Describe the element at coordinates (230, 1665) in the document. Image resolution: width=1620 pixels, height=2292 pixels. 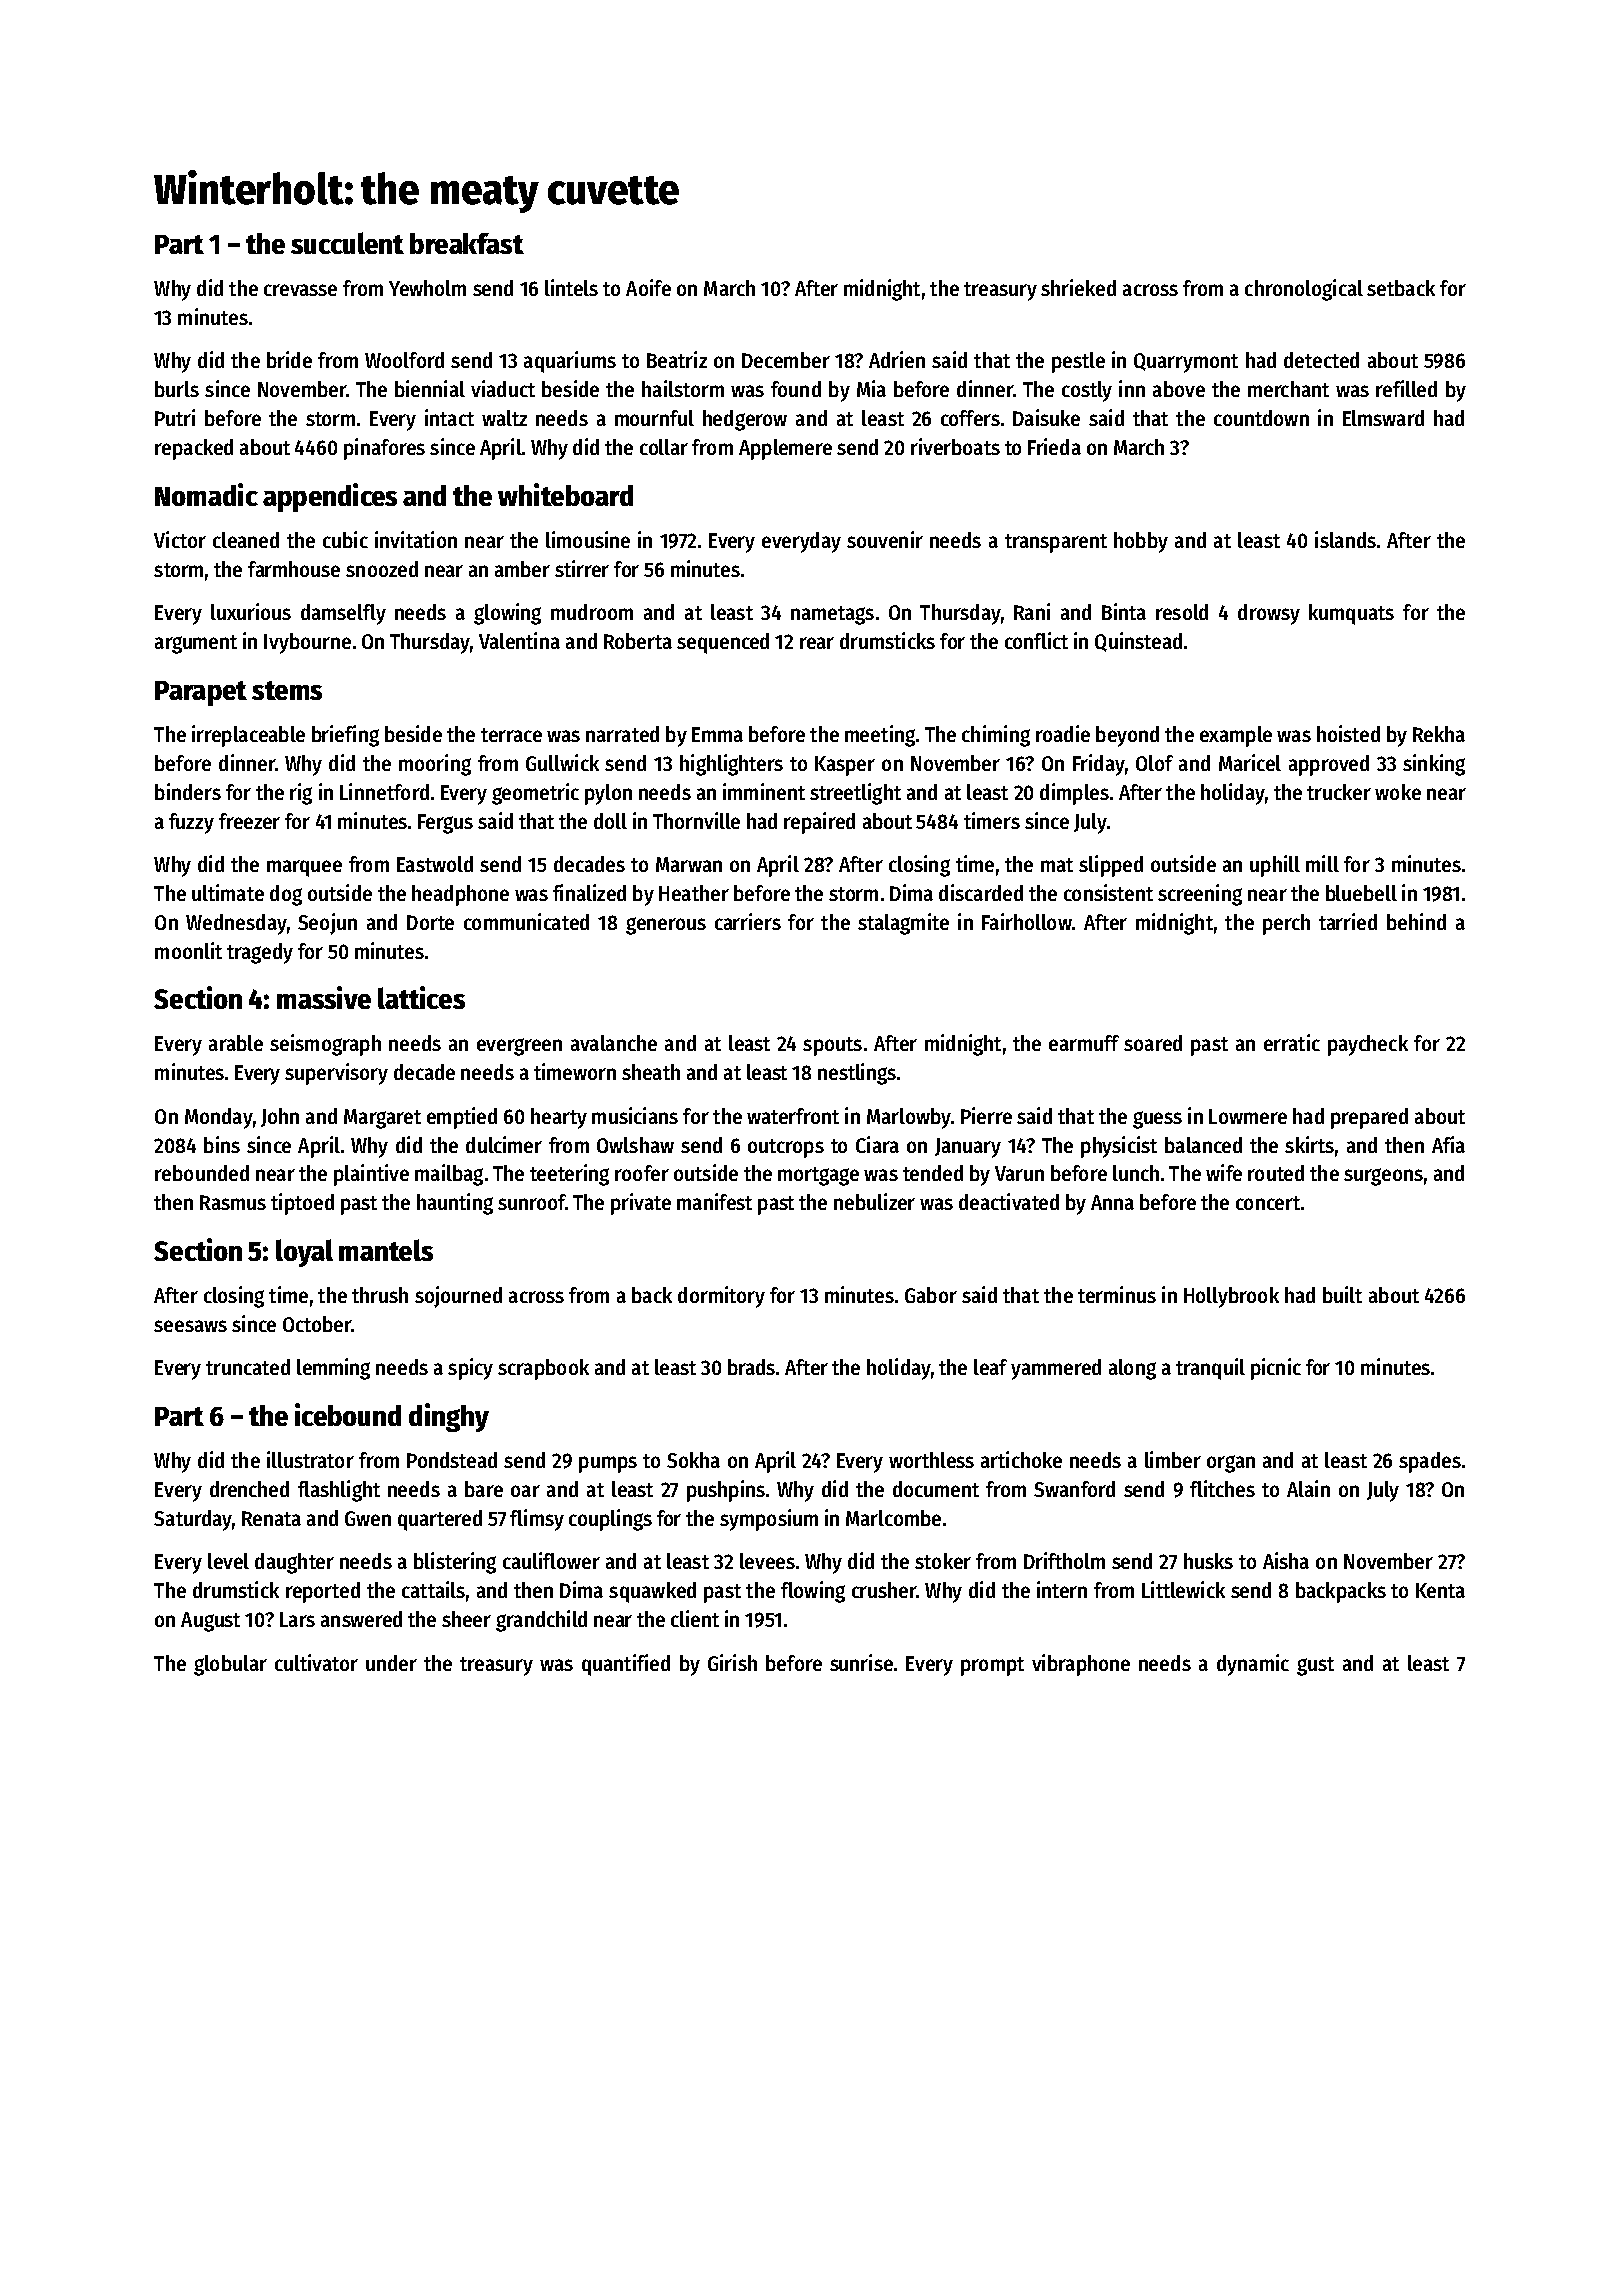
I see `globular` at that location.
